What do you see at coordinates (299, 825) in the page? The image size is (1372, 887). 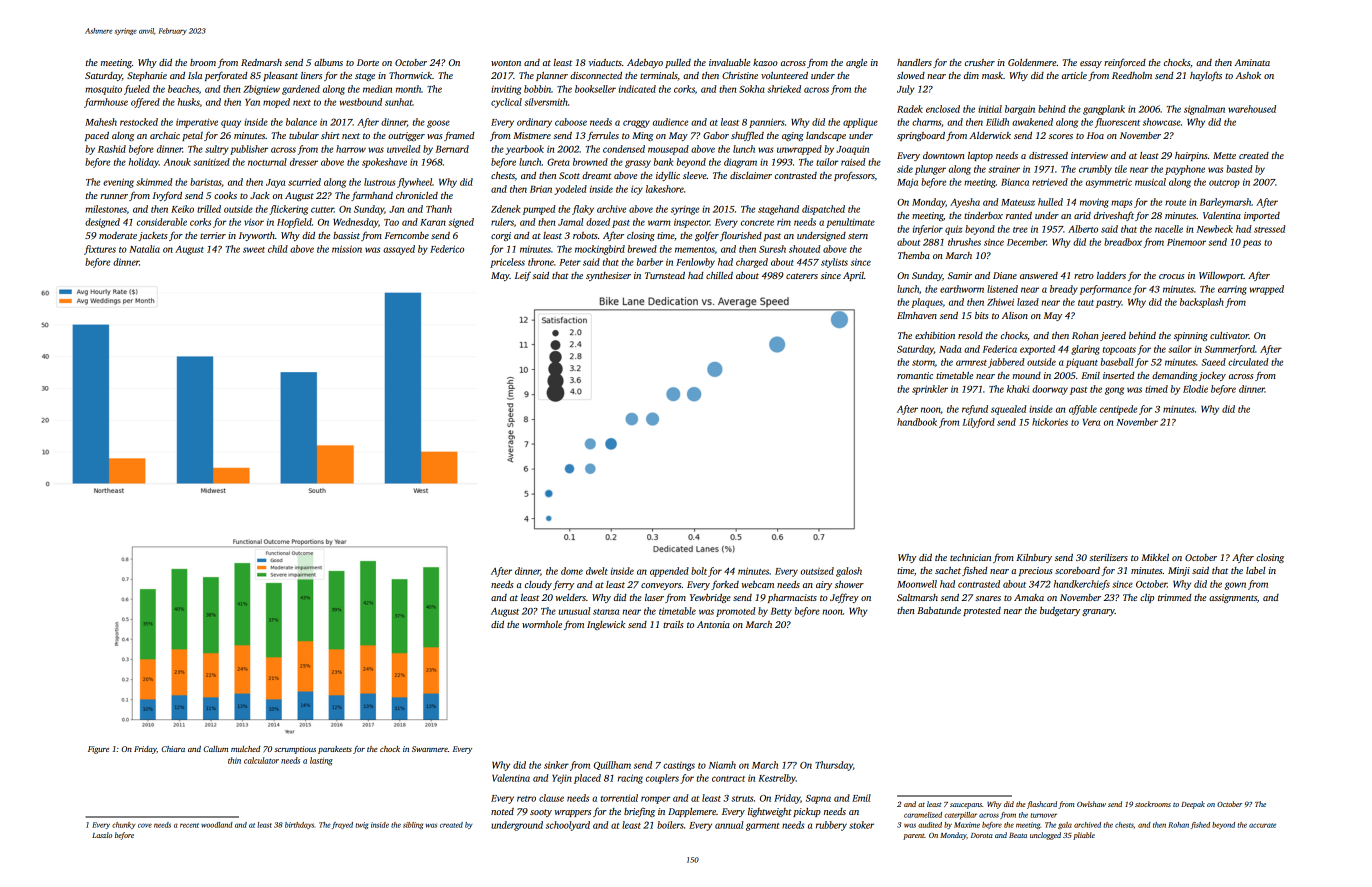 I see `birthdays` at bounding box center [299, 825].
